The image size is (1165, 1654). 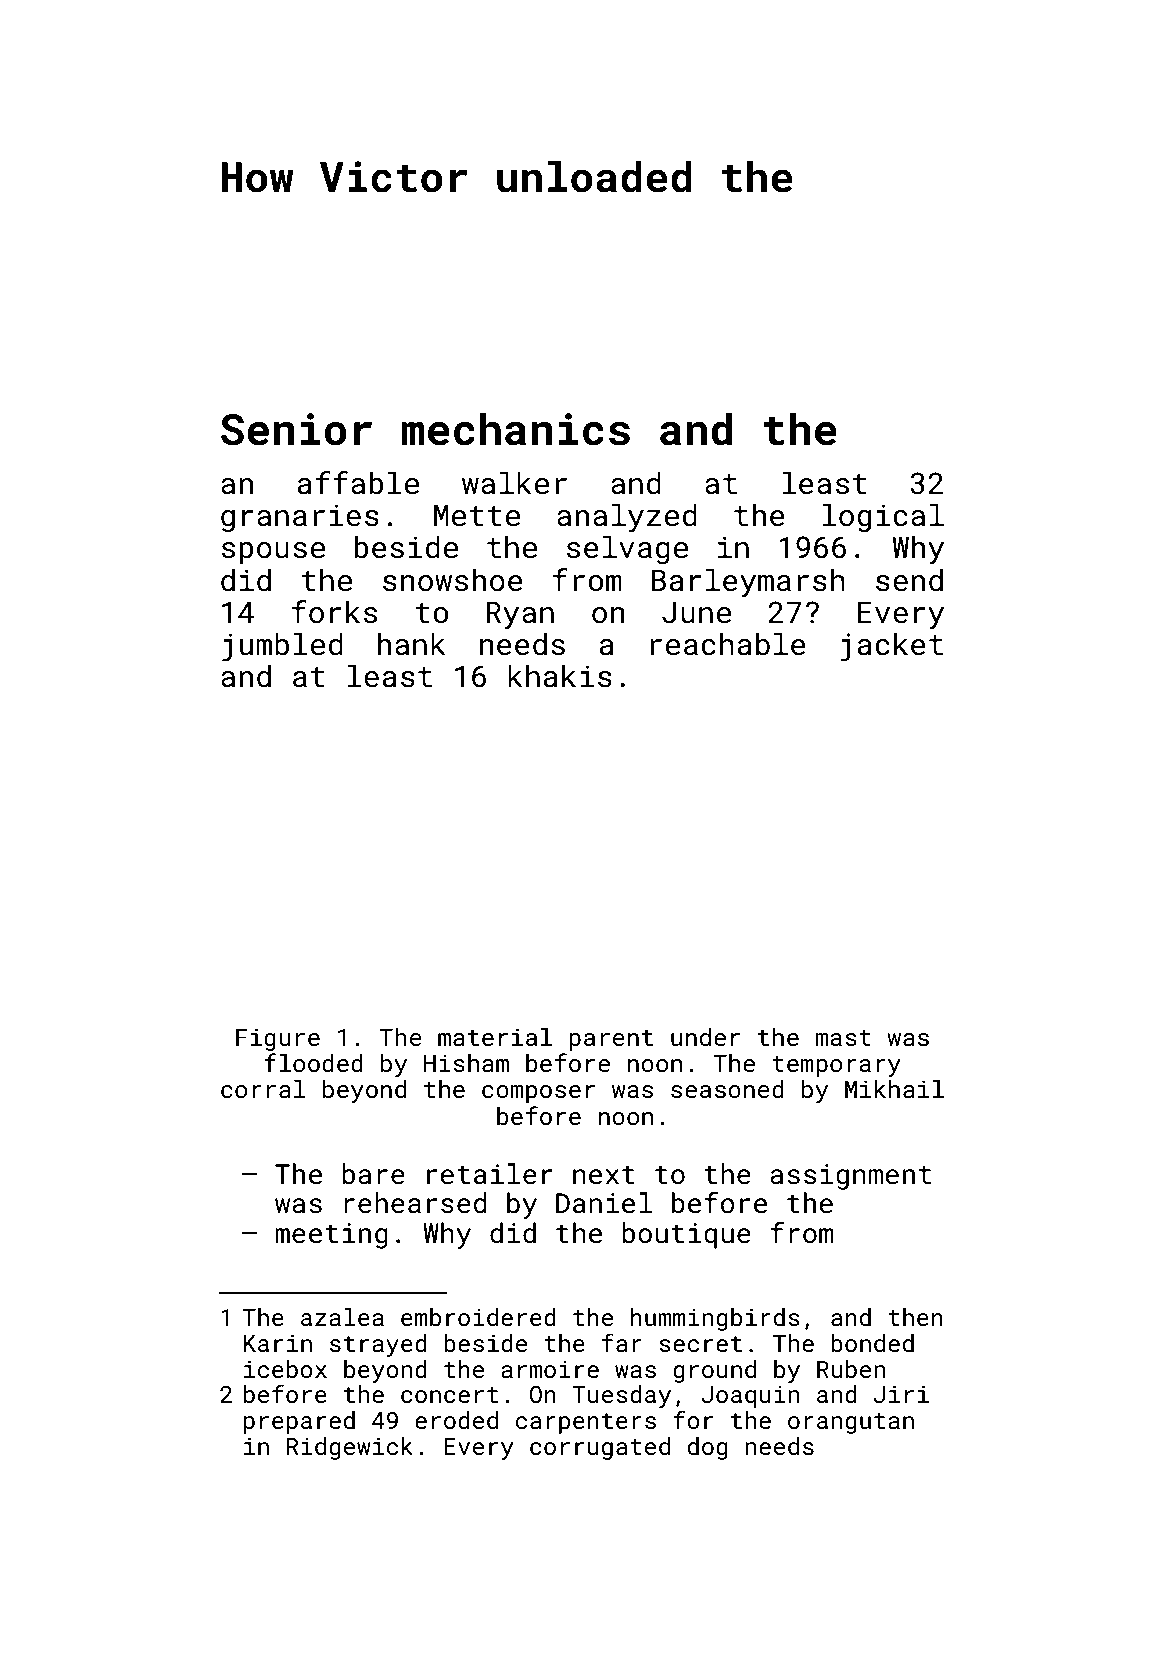 I want to click on prepared, so click(x=299, y=1422).
